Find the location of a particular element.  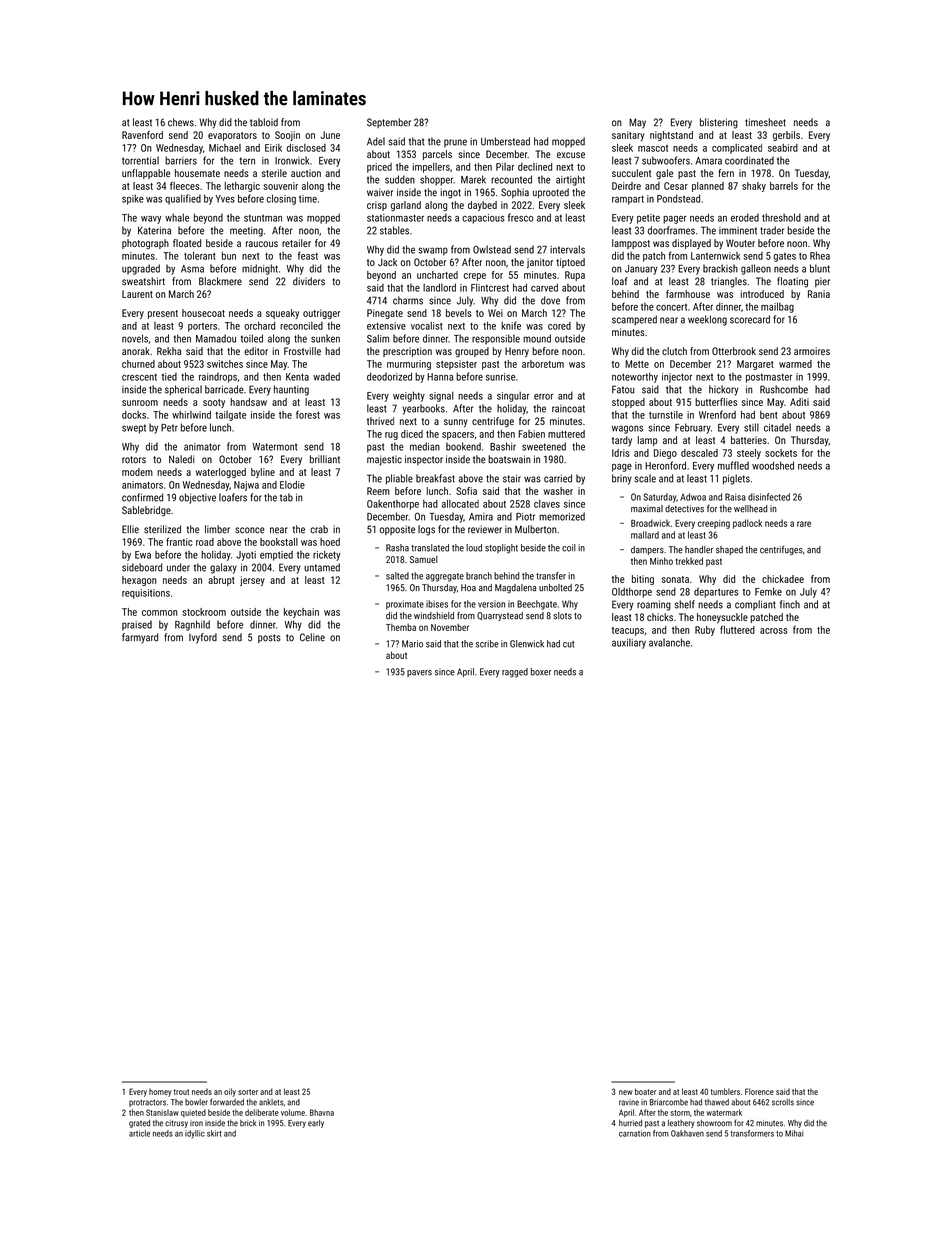

pier is located at coordinates (822, 282).
